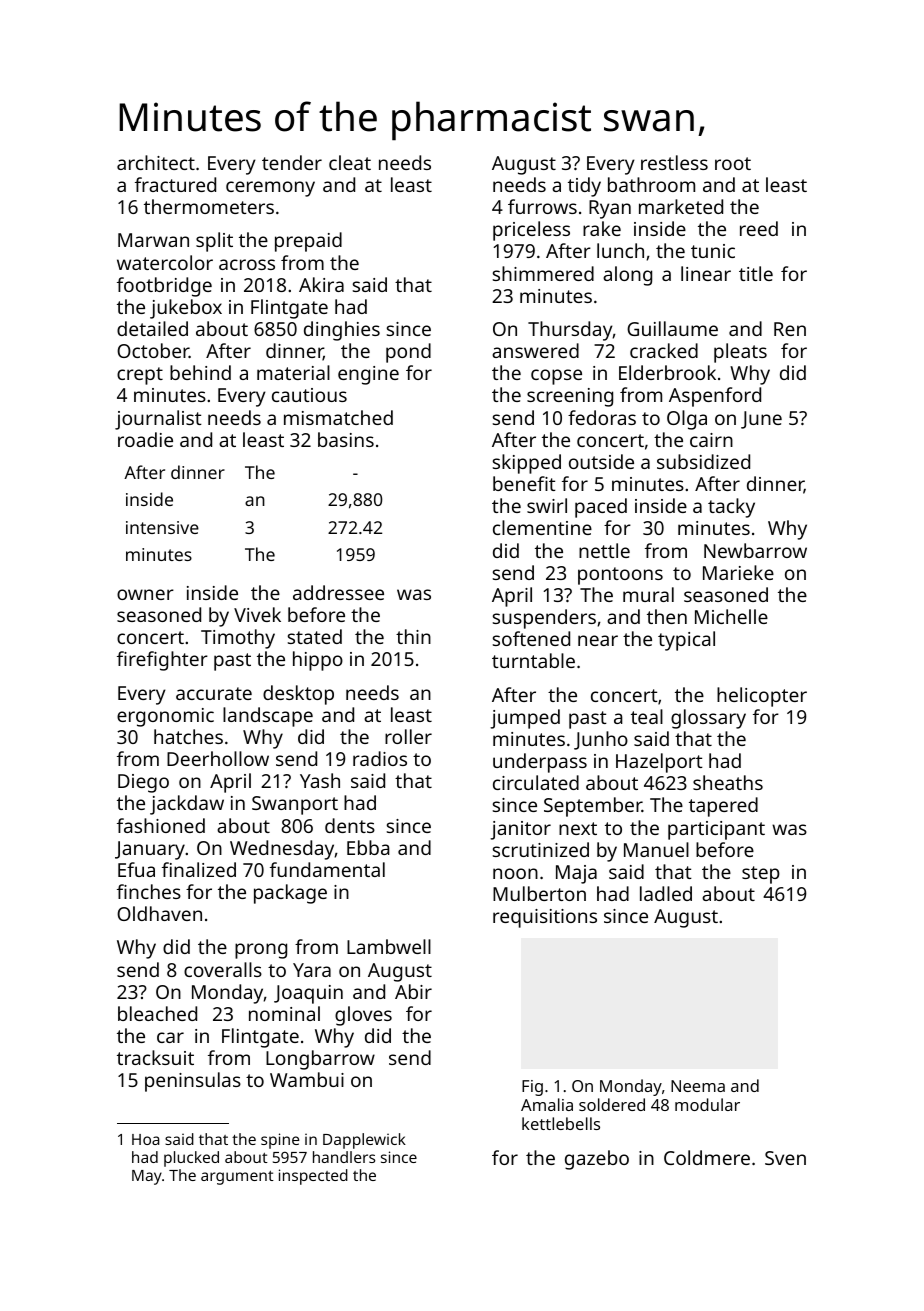 The image size is (924, 1311). I want to click on cairn, so click(711, 440).
